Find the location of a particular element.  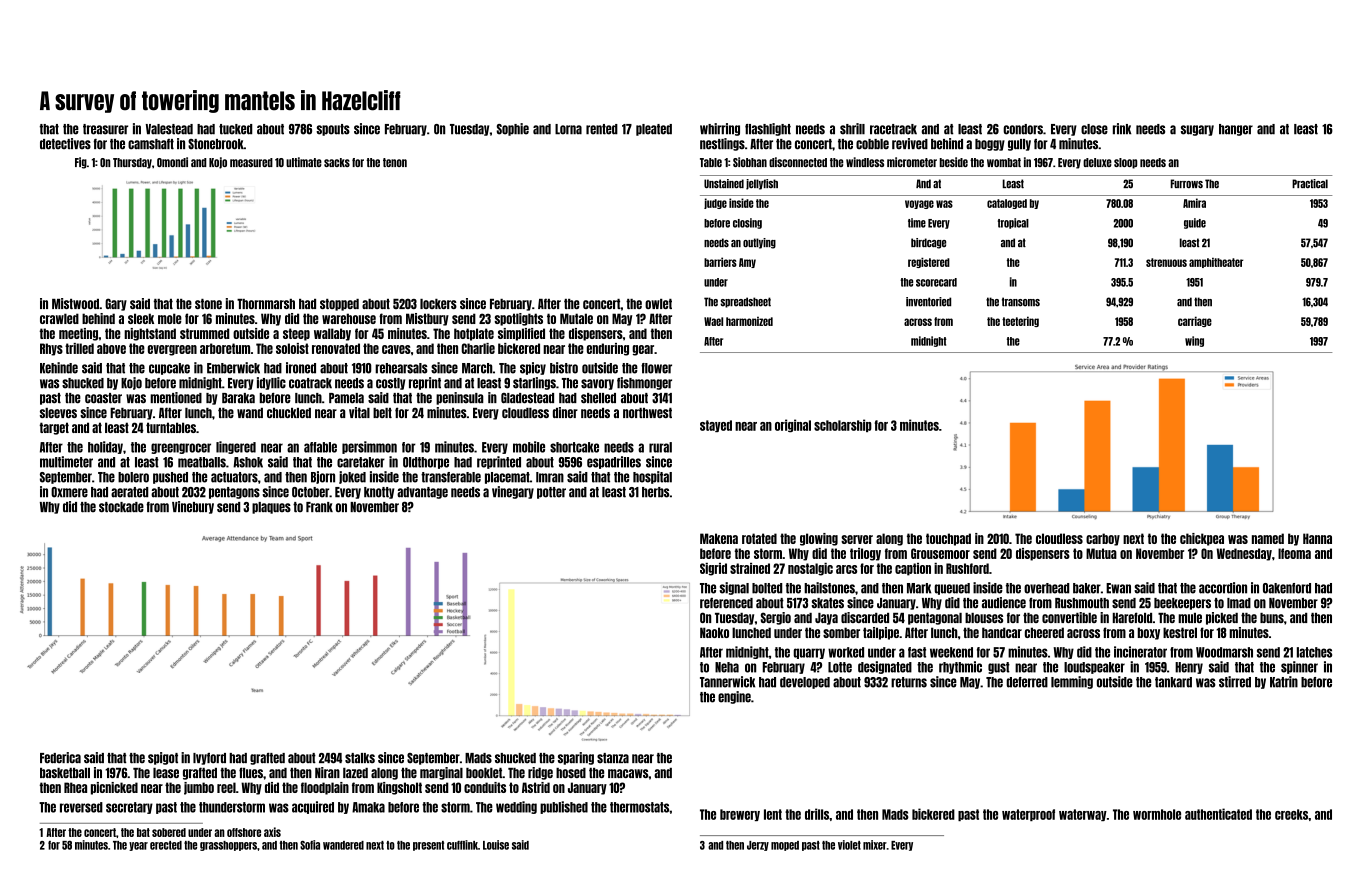

teetering is located at coordinates (1020, 321).
